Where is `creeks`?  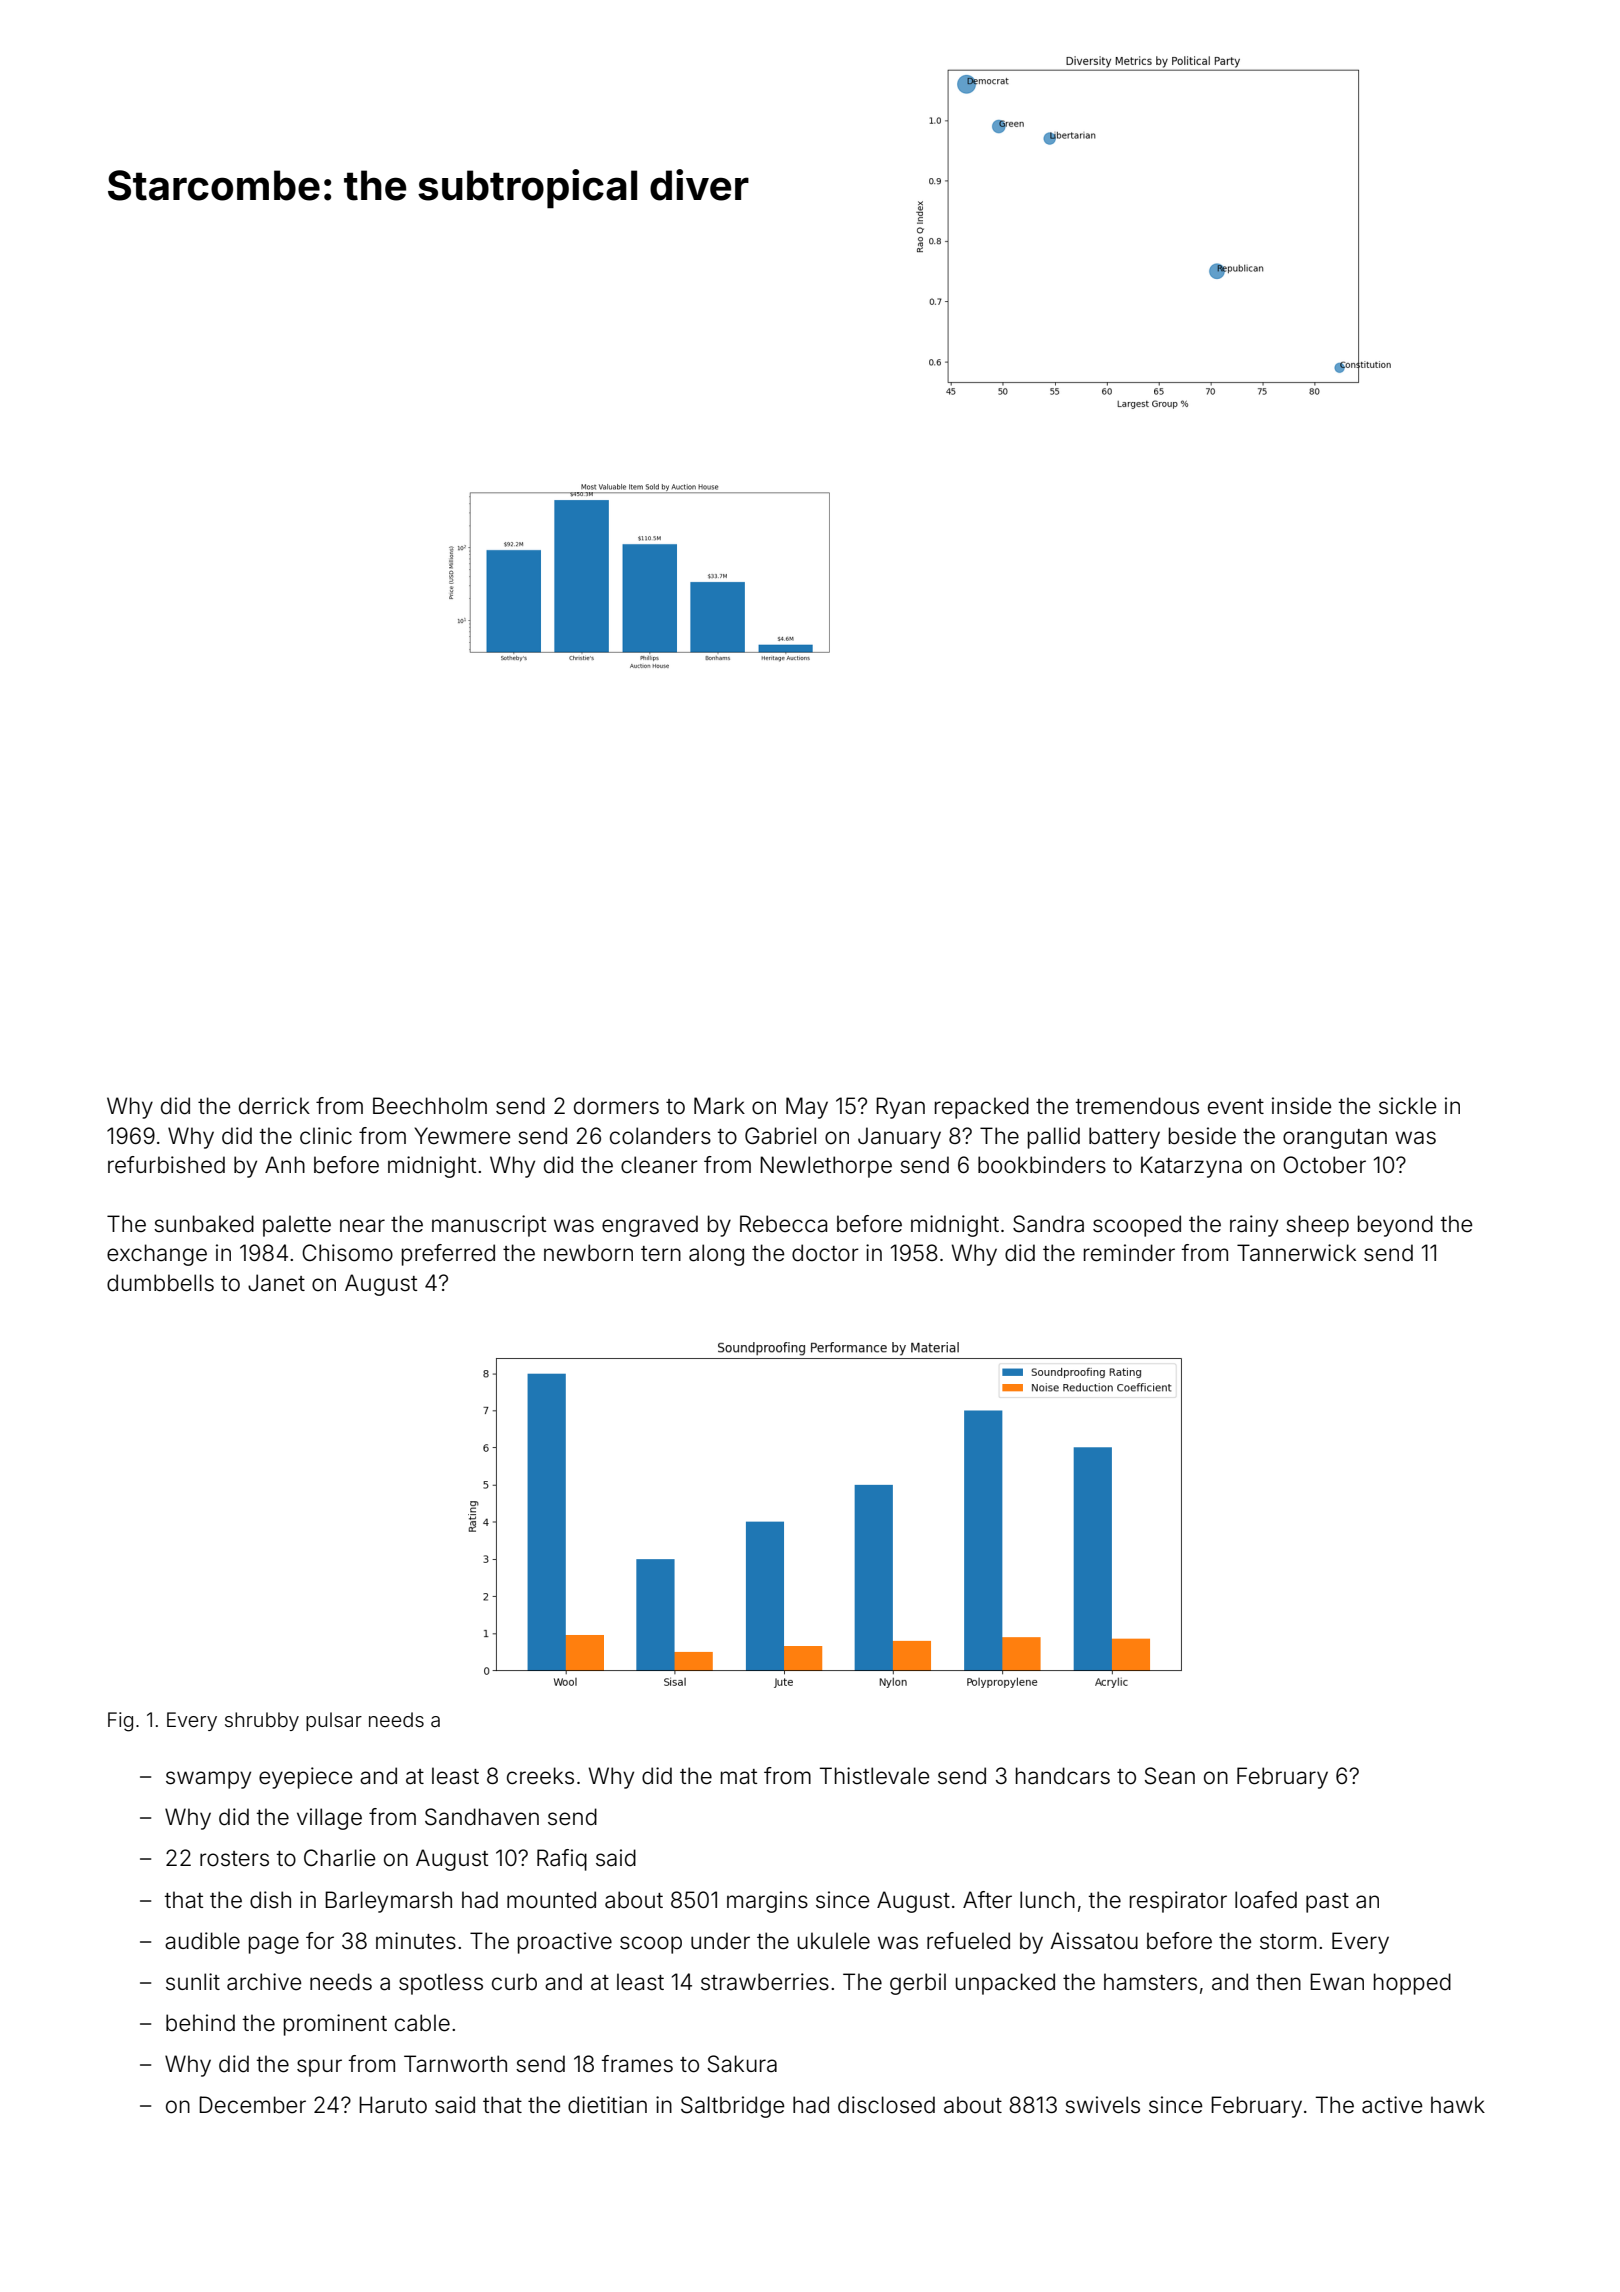
creeks is located at coordinates (540, 1776).
